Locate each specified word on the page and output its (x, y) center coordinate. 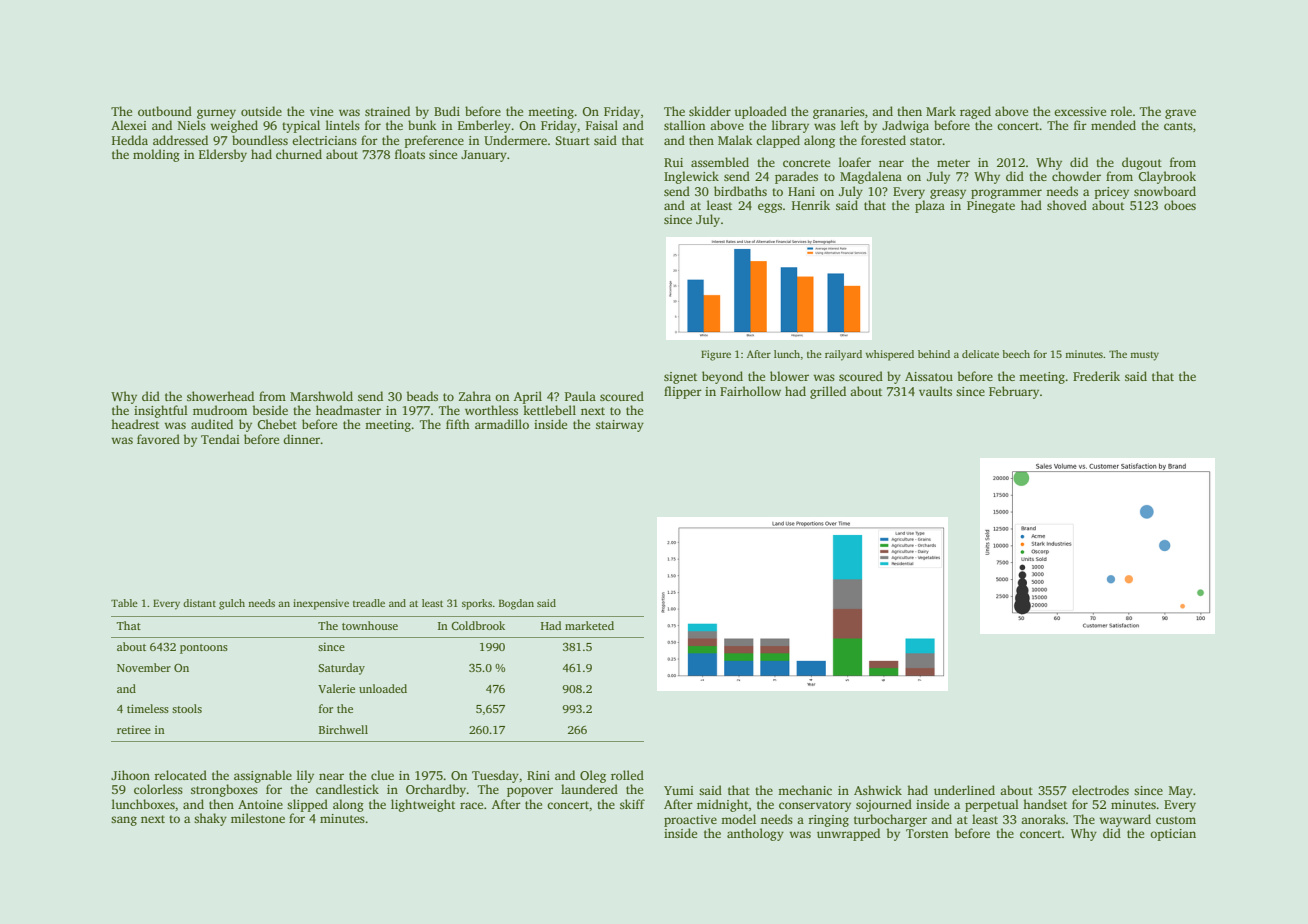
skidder (710, 111)
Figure (716, 355)
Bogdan (516, 604)
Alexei (129, 125)
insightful (161, 411)
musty (1144, 356)
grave (1180, 114)
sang (124, 821)
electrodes (1100, 790)
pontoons (204, 649)
